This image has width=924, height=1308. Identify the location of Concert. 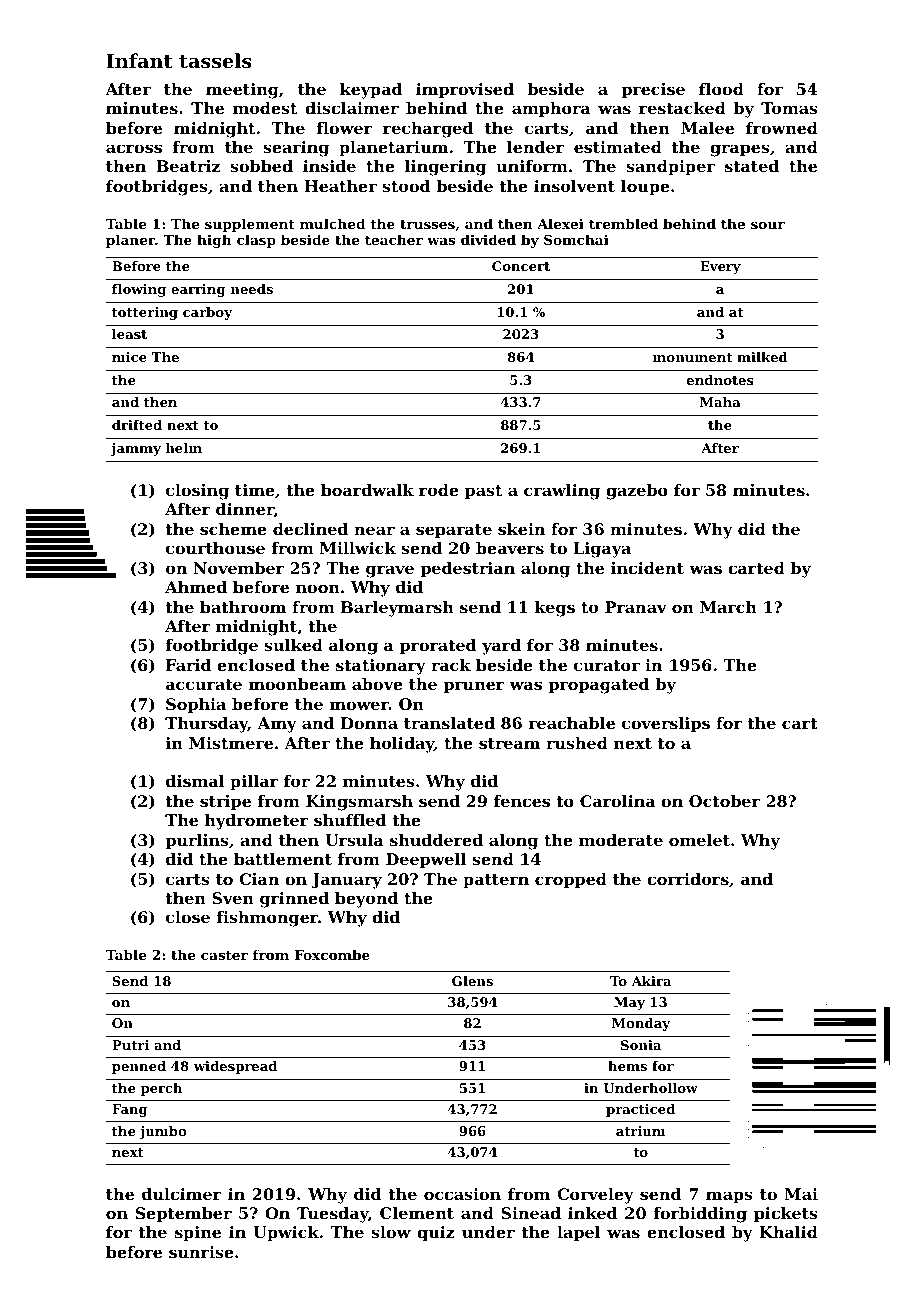
(521, 266).
